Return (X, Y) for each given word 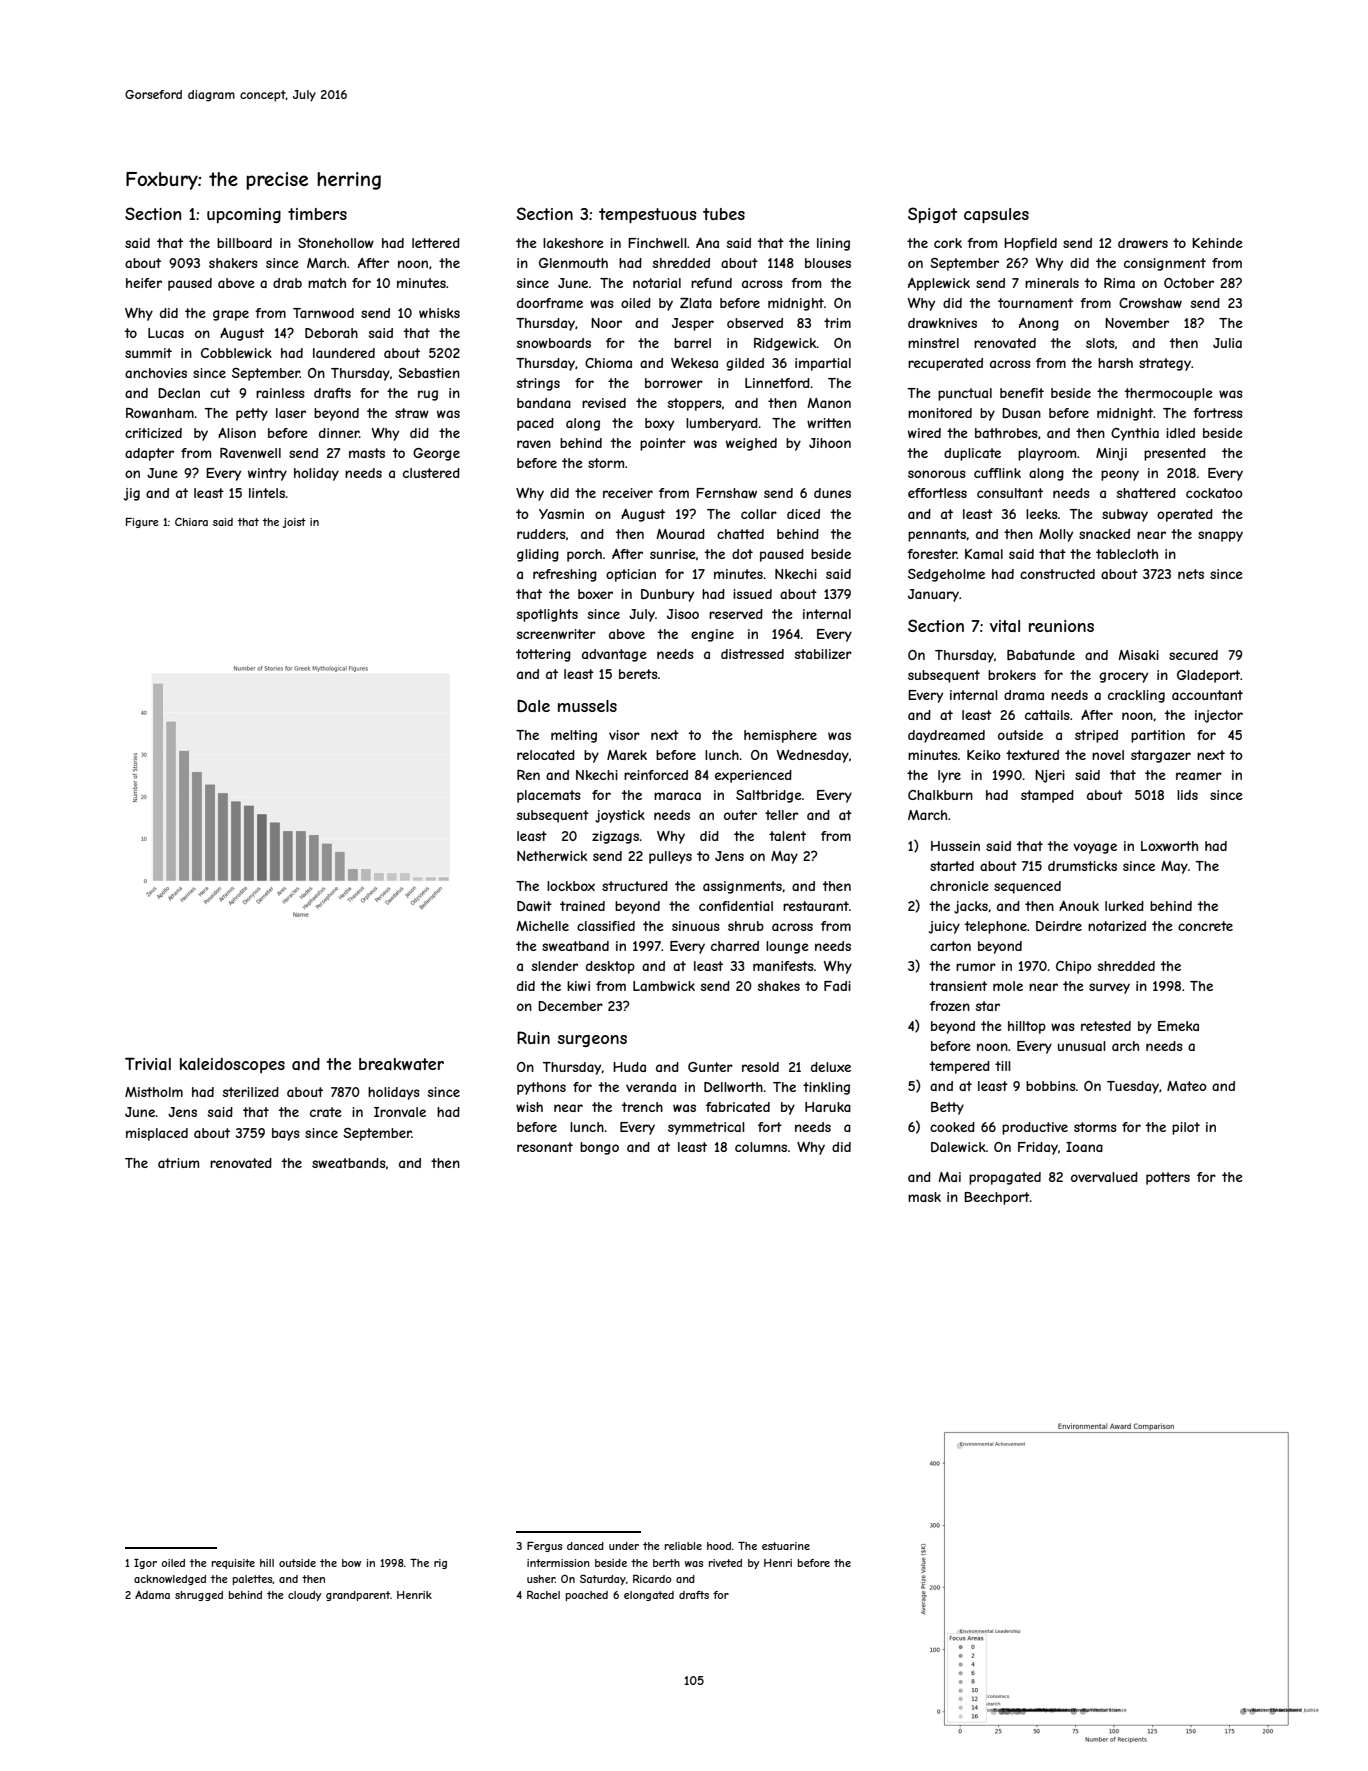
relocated (546, 755)
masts (367, 453)
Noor (606, 323)
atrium (178, 1163)
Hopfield (1030, 244)
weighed (751, 444)
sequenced (1027, 887)
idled (1180, 433)
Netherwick (552, 856)
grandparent (358, 1596)
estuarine (786, 1546)
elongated (649, 1596)
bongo (599, 1148)
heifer (144, 283)
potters (1168, 1178)
